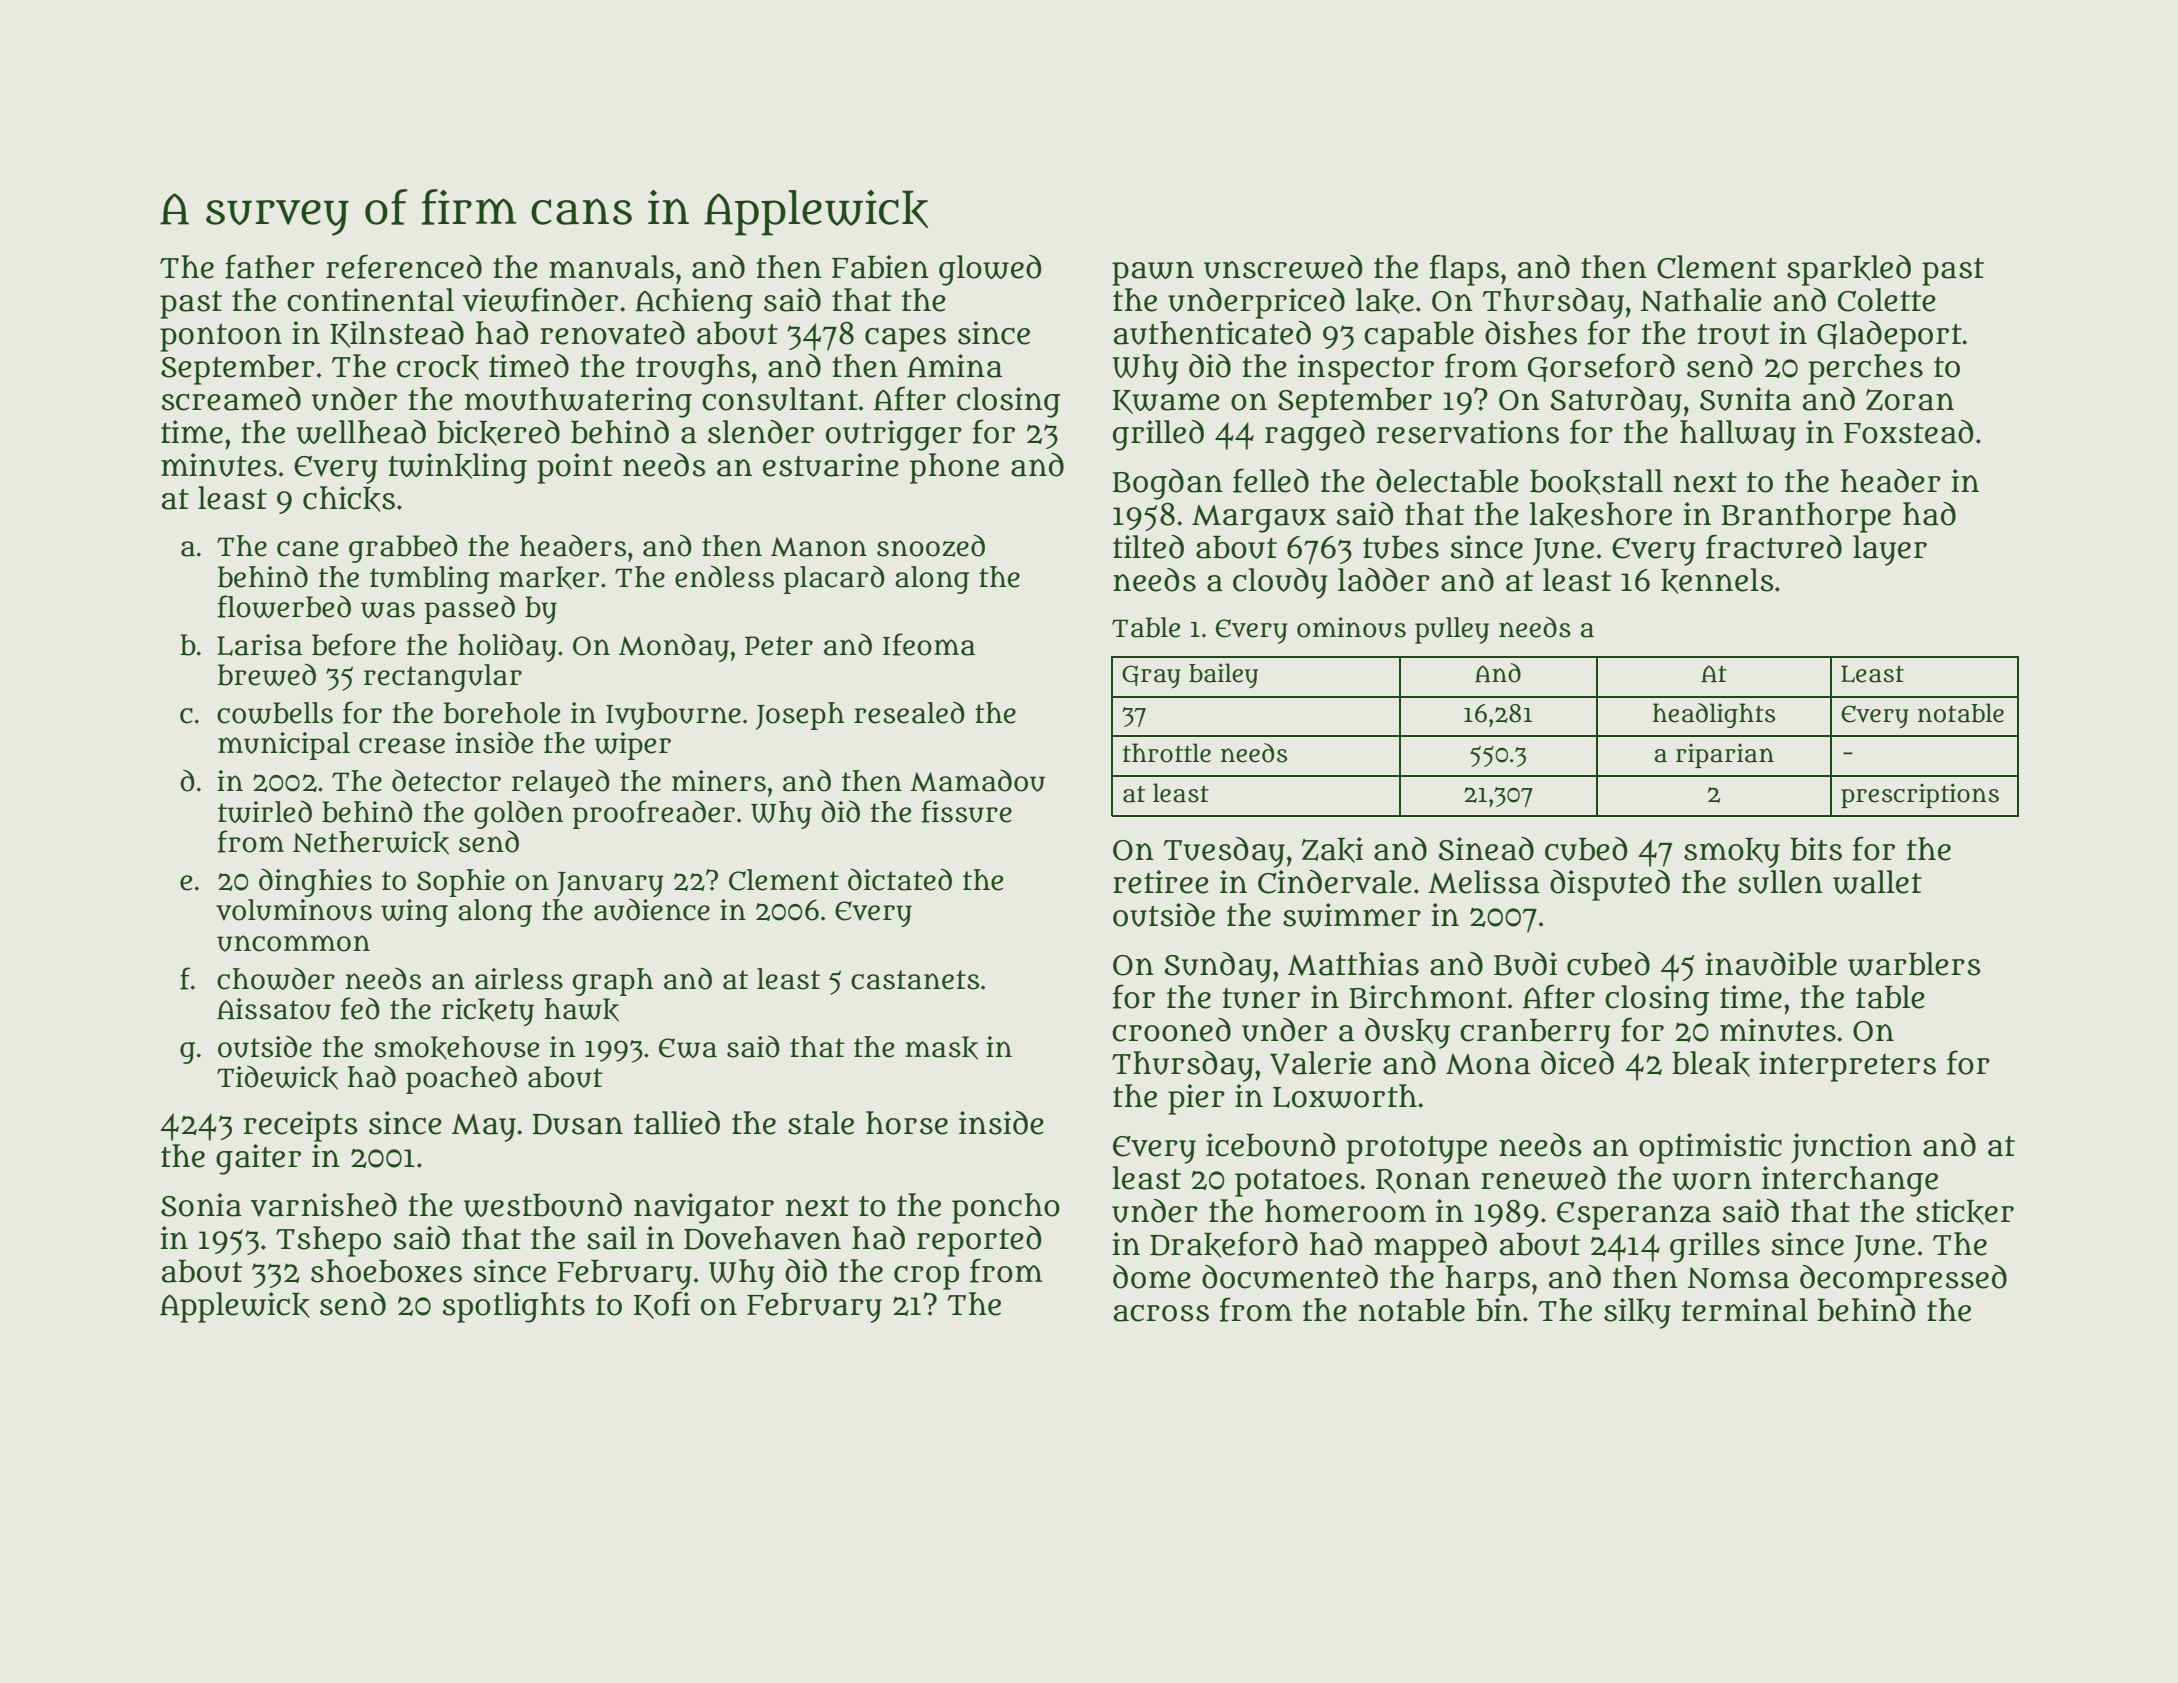  I want to click on across, so click(1161, 1313).
